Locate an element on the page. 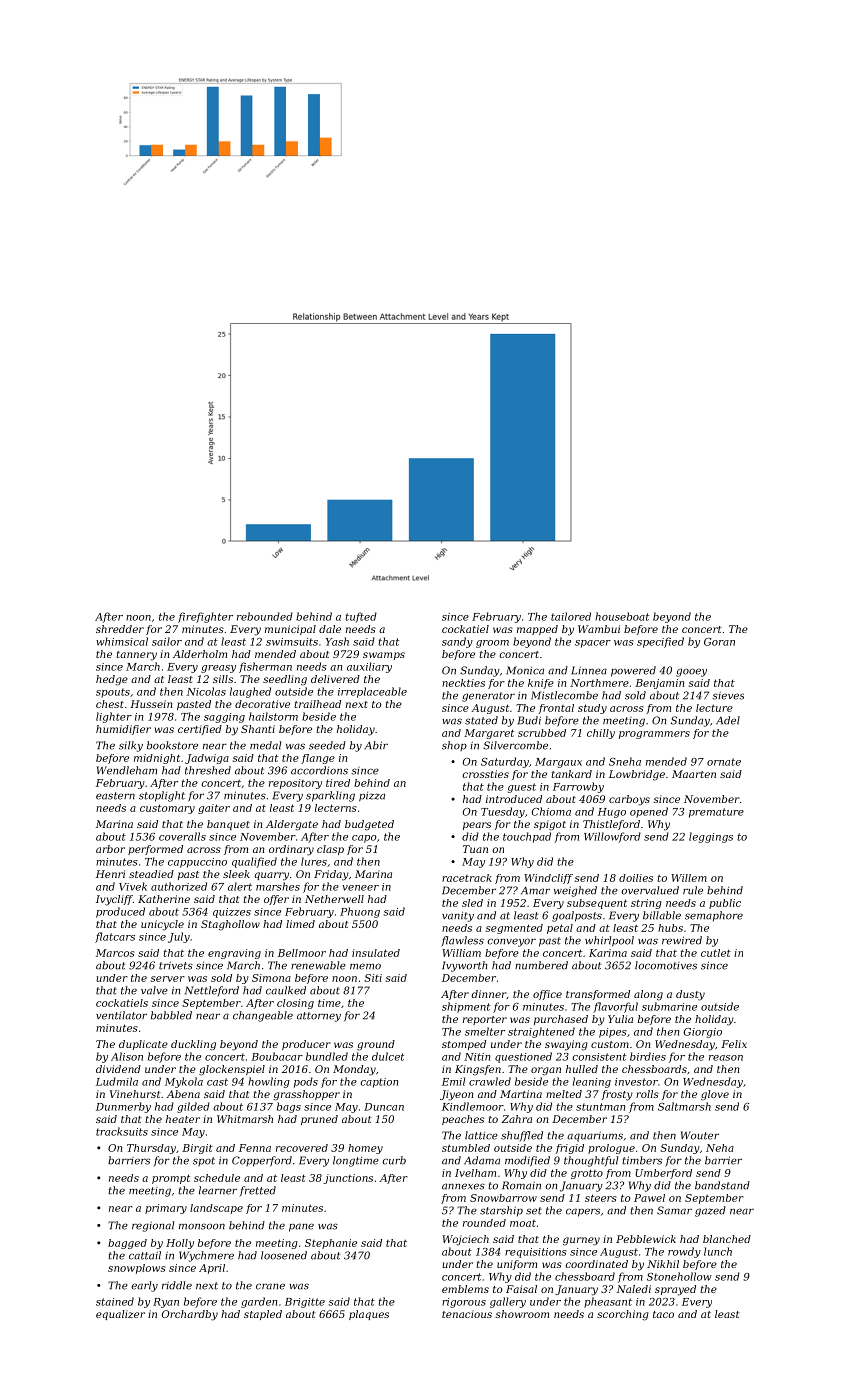 The height and width of the image is (1400, 849). ground is located at coordinates (376, 1045).
